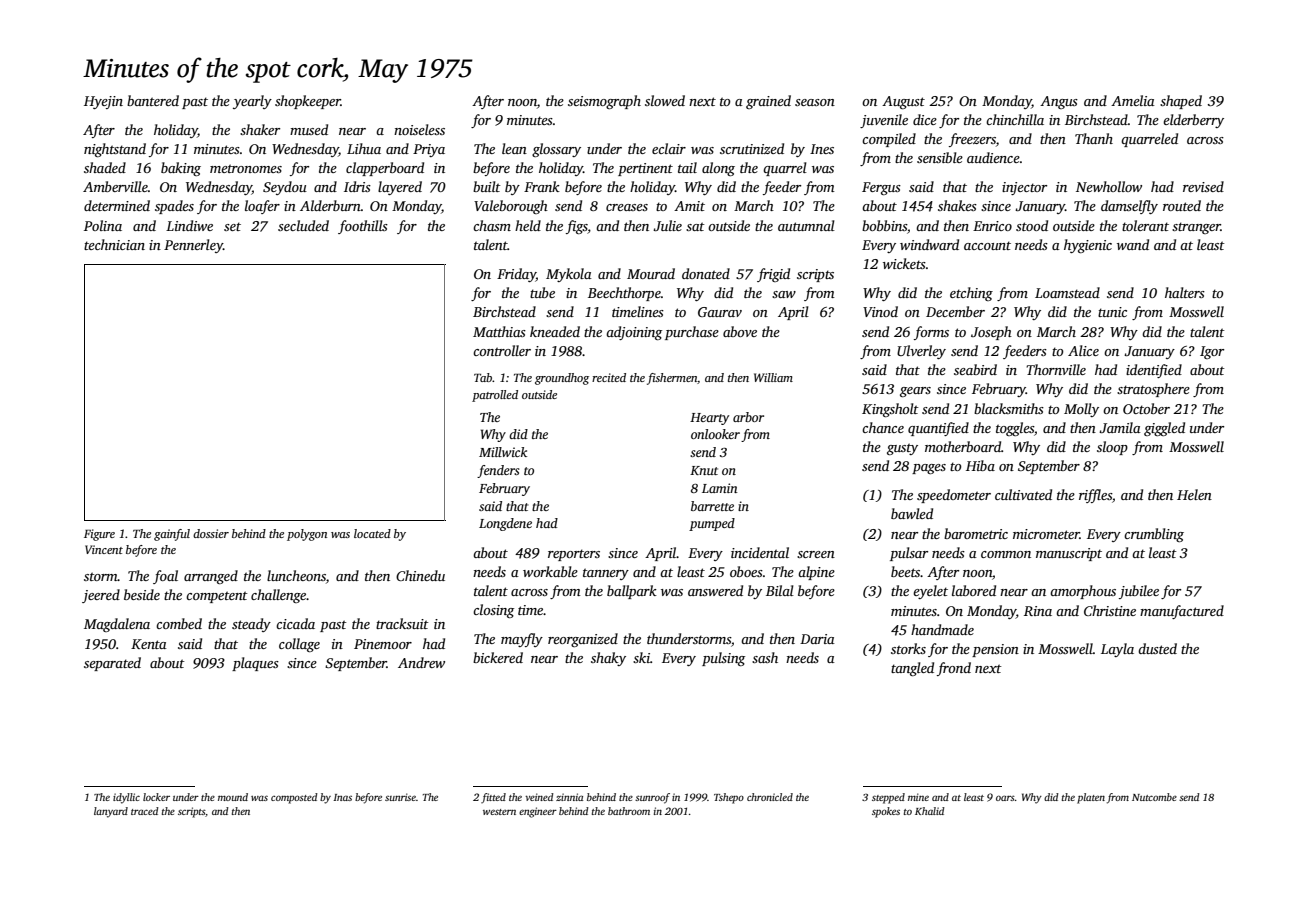  I want to click on Valeborough, so click(511, 207).
